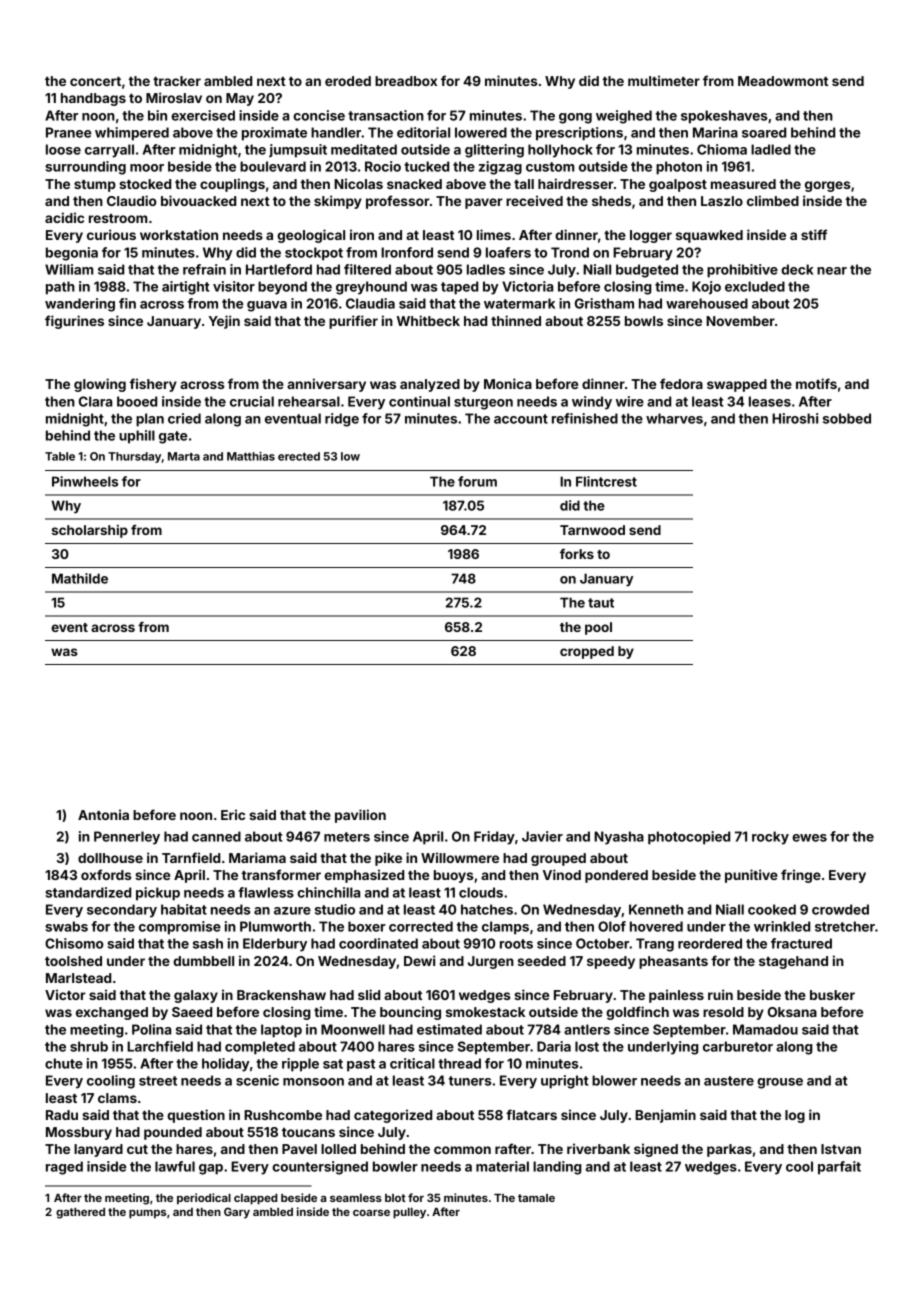  What do you see at coordinates (406, 81) in the image?
I see `breadbox` at bounding box center [406, 81].
